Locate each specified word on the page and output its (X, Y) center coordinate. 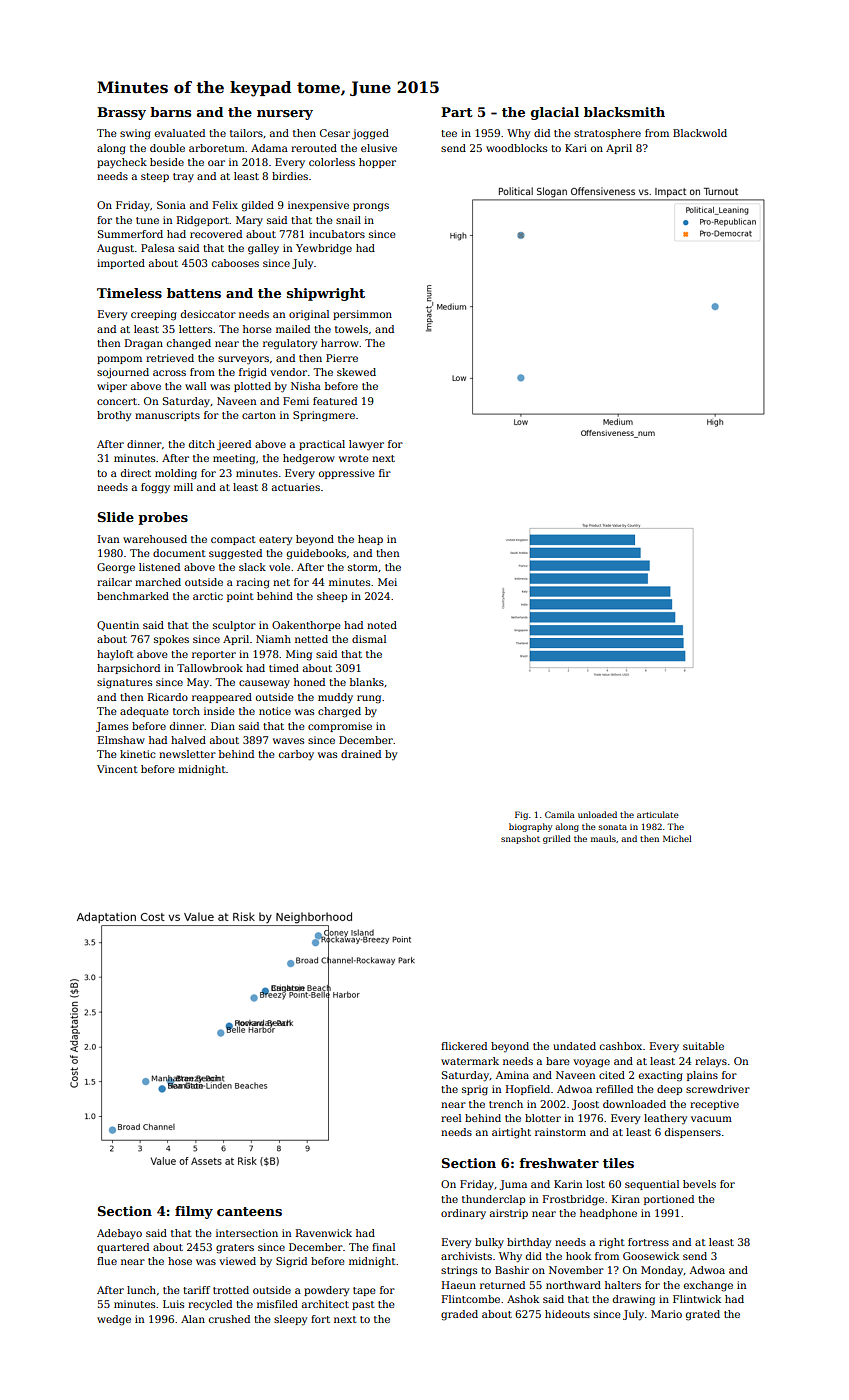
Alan (193, 1319)
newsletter (187, 754)
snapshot (520, 839)
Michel (677, 838)
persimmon (362, 315)
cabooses (235, 263)
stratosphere (607, 134)
